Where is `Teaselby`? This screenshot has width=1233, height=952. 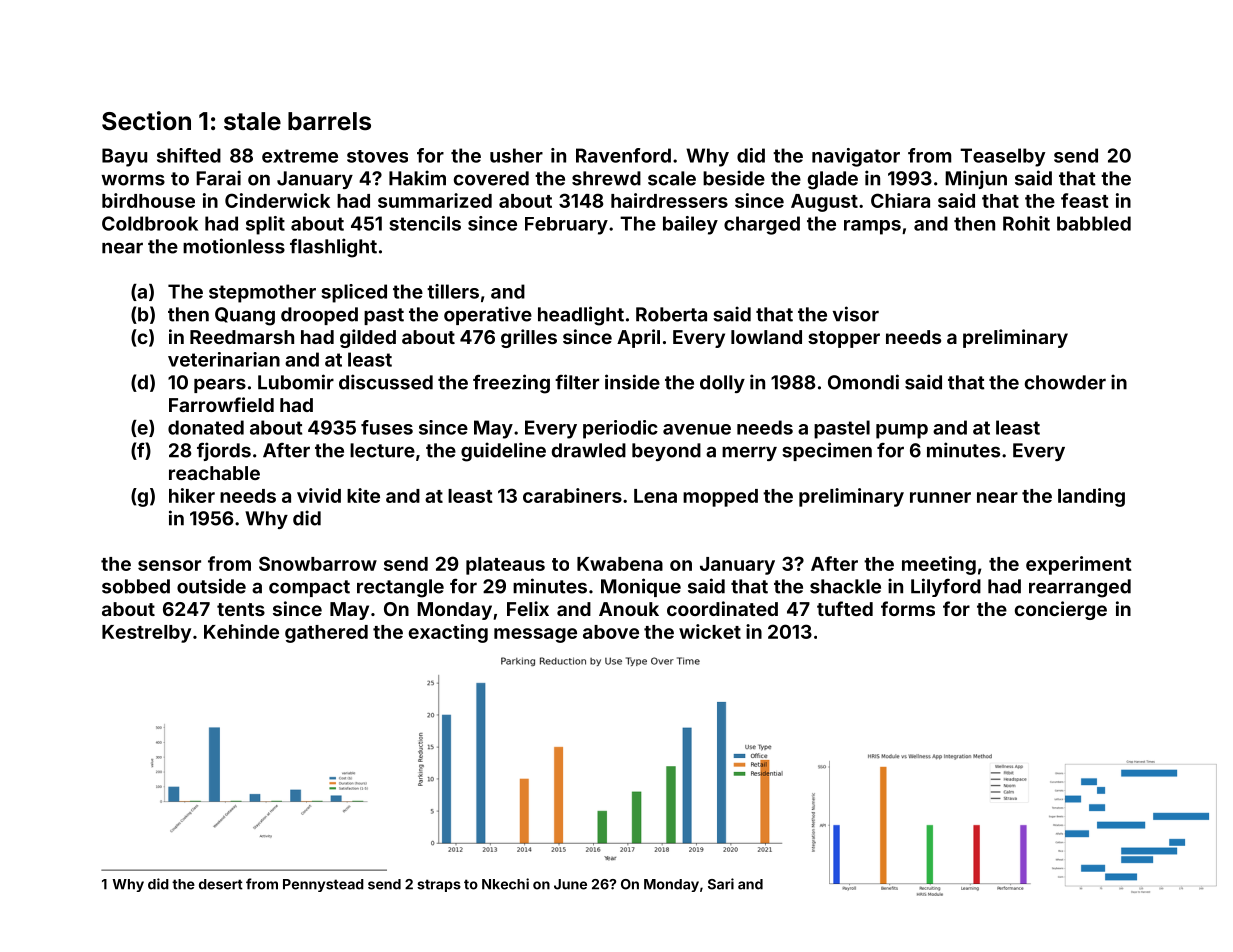
Teaselby is located at coordinates (1002, 157).
